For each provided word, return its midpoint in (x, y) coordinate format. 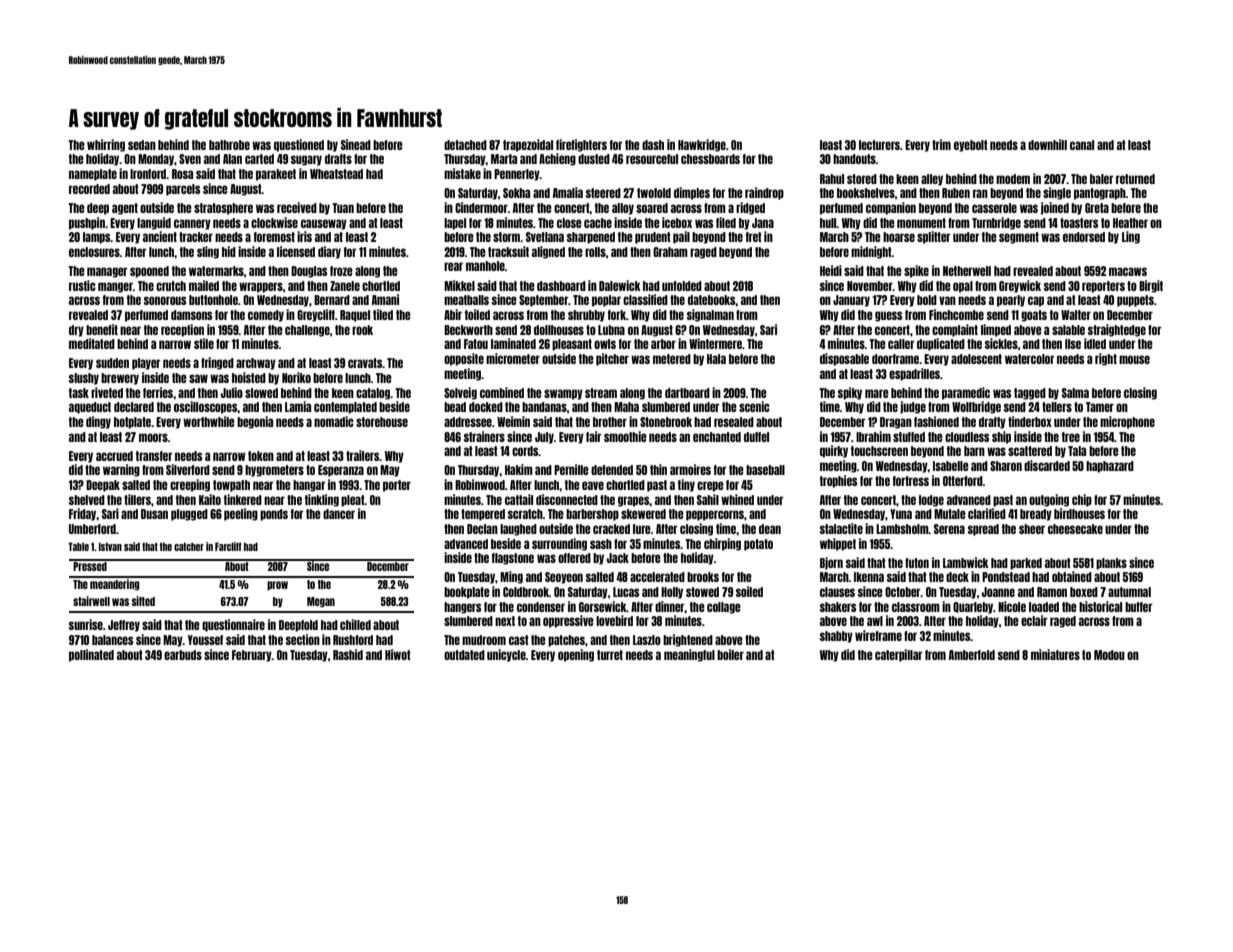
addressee (468, 422)
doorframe (895, 359)
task (79, 393)
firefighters (581, 145)
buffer (1139, 607)
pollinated (91, 655)
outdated (464, 655)
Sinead (356, 144)
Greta (1097, 208)
